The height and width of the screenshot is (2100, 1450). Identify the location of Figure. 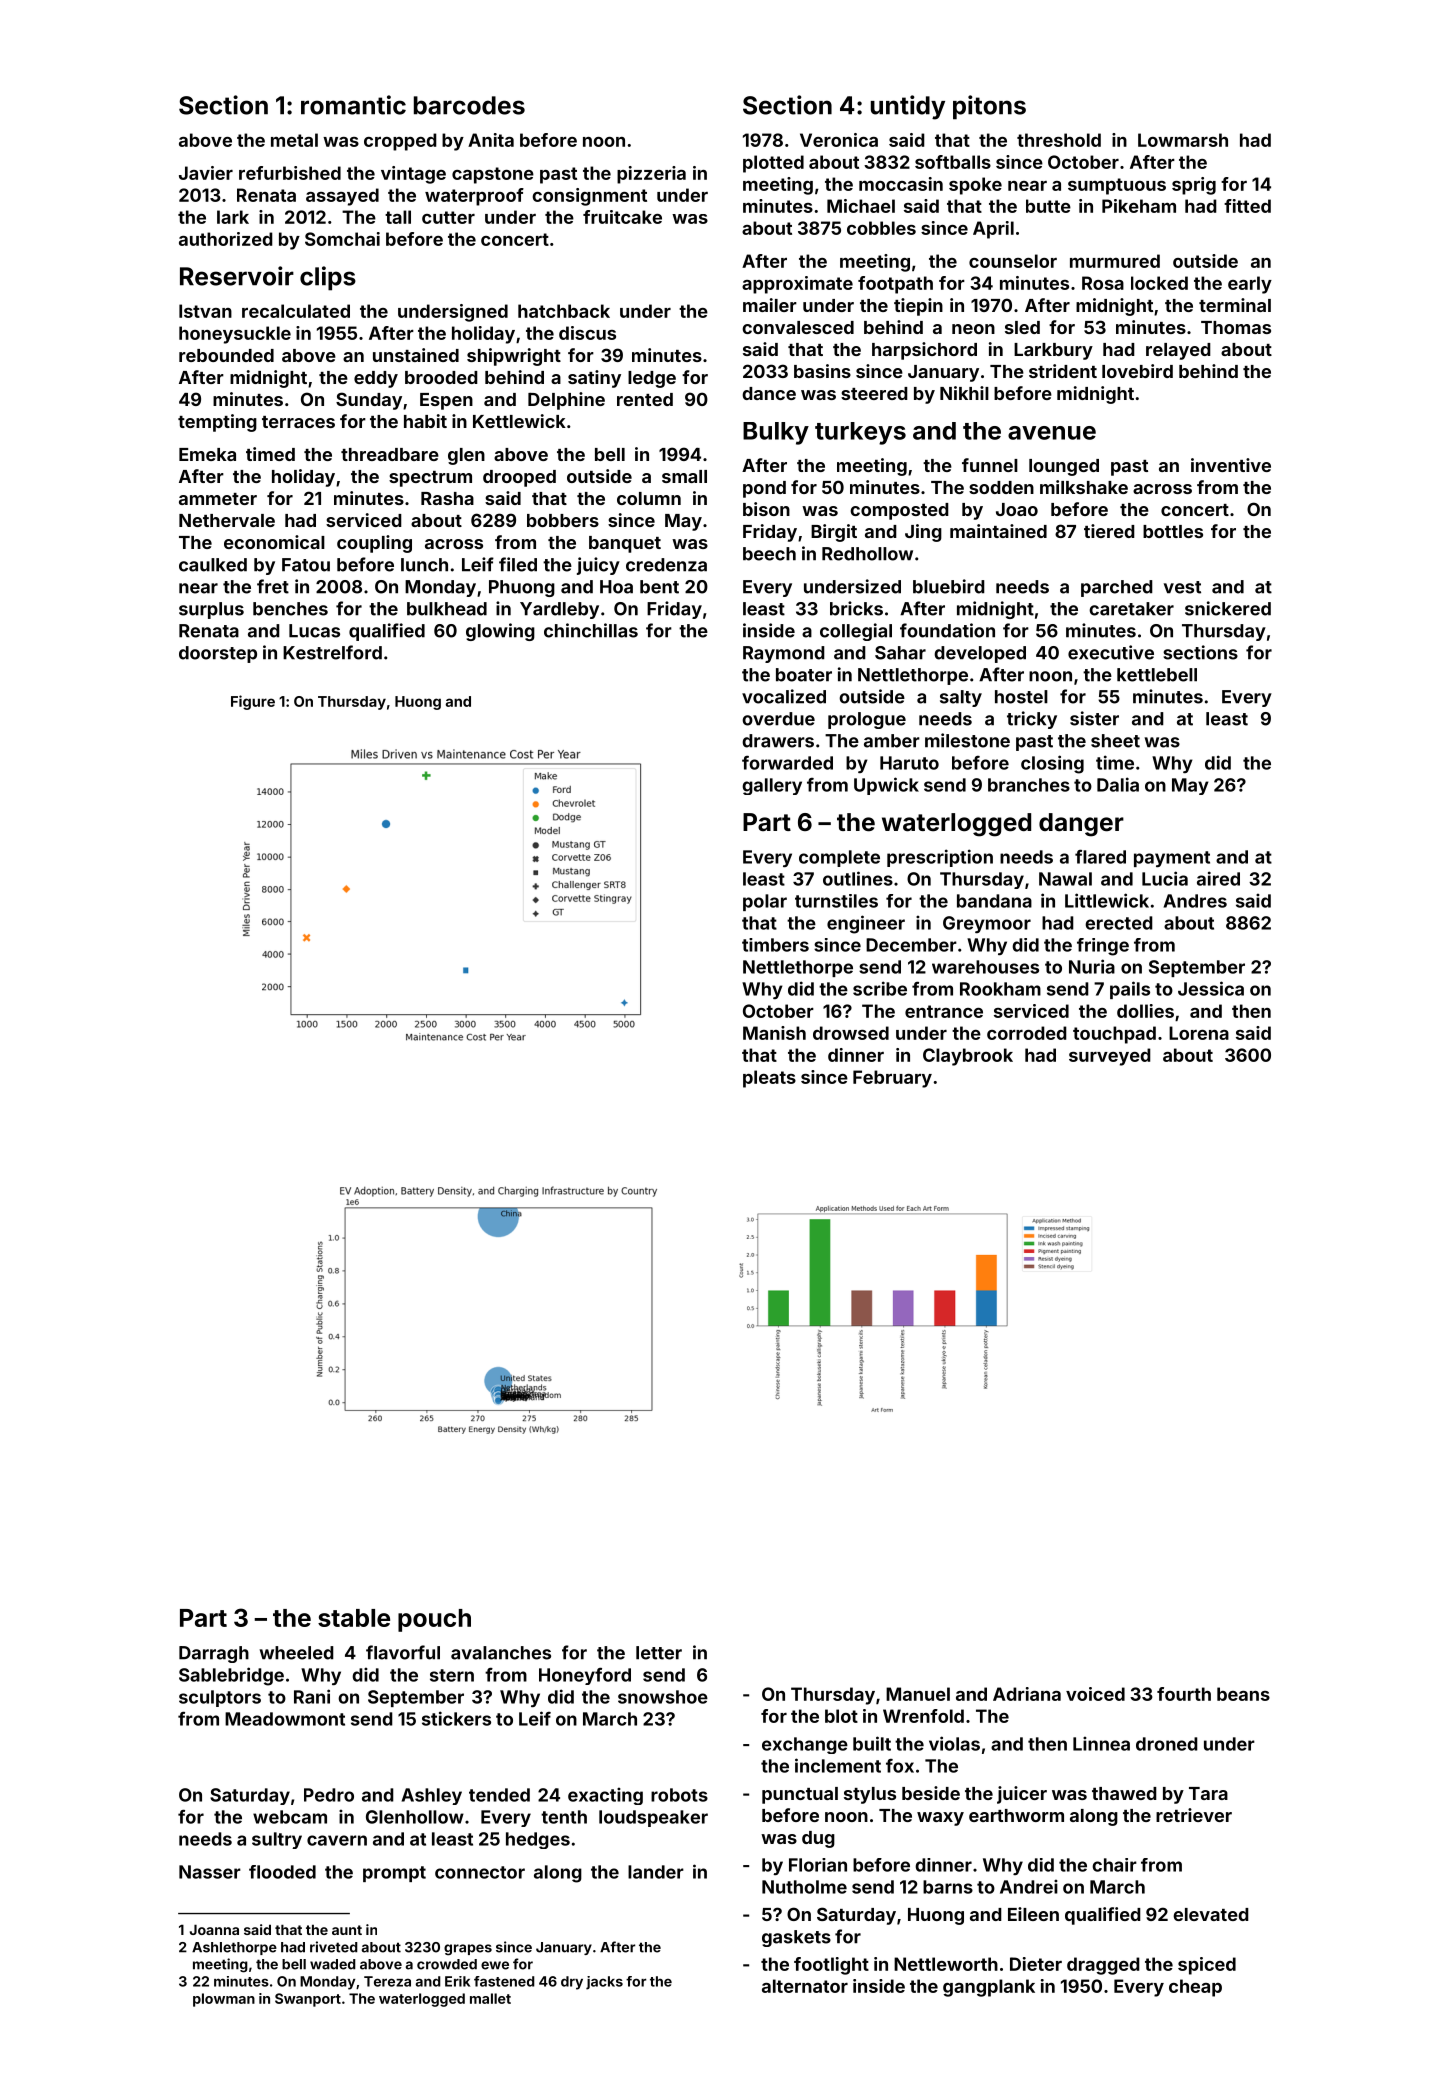
(253, 702).
